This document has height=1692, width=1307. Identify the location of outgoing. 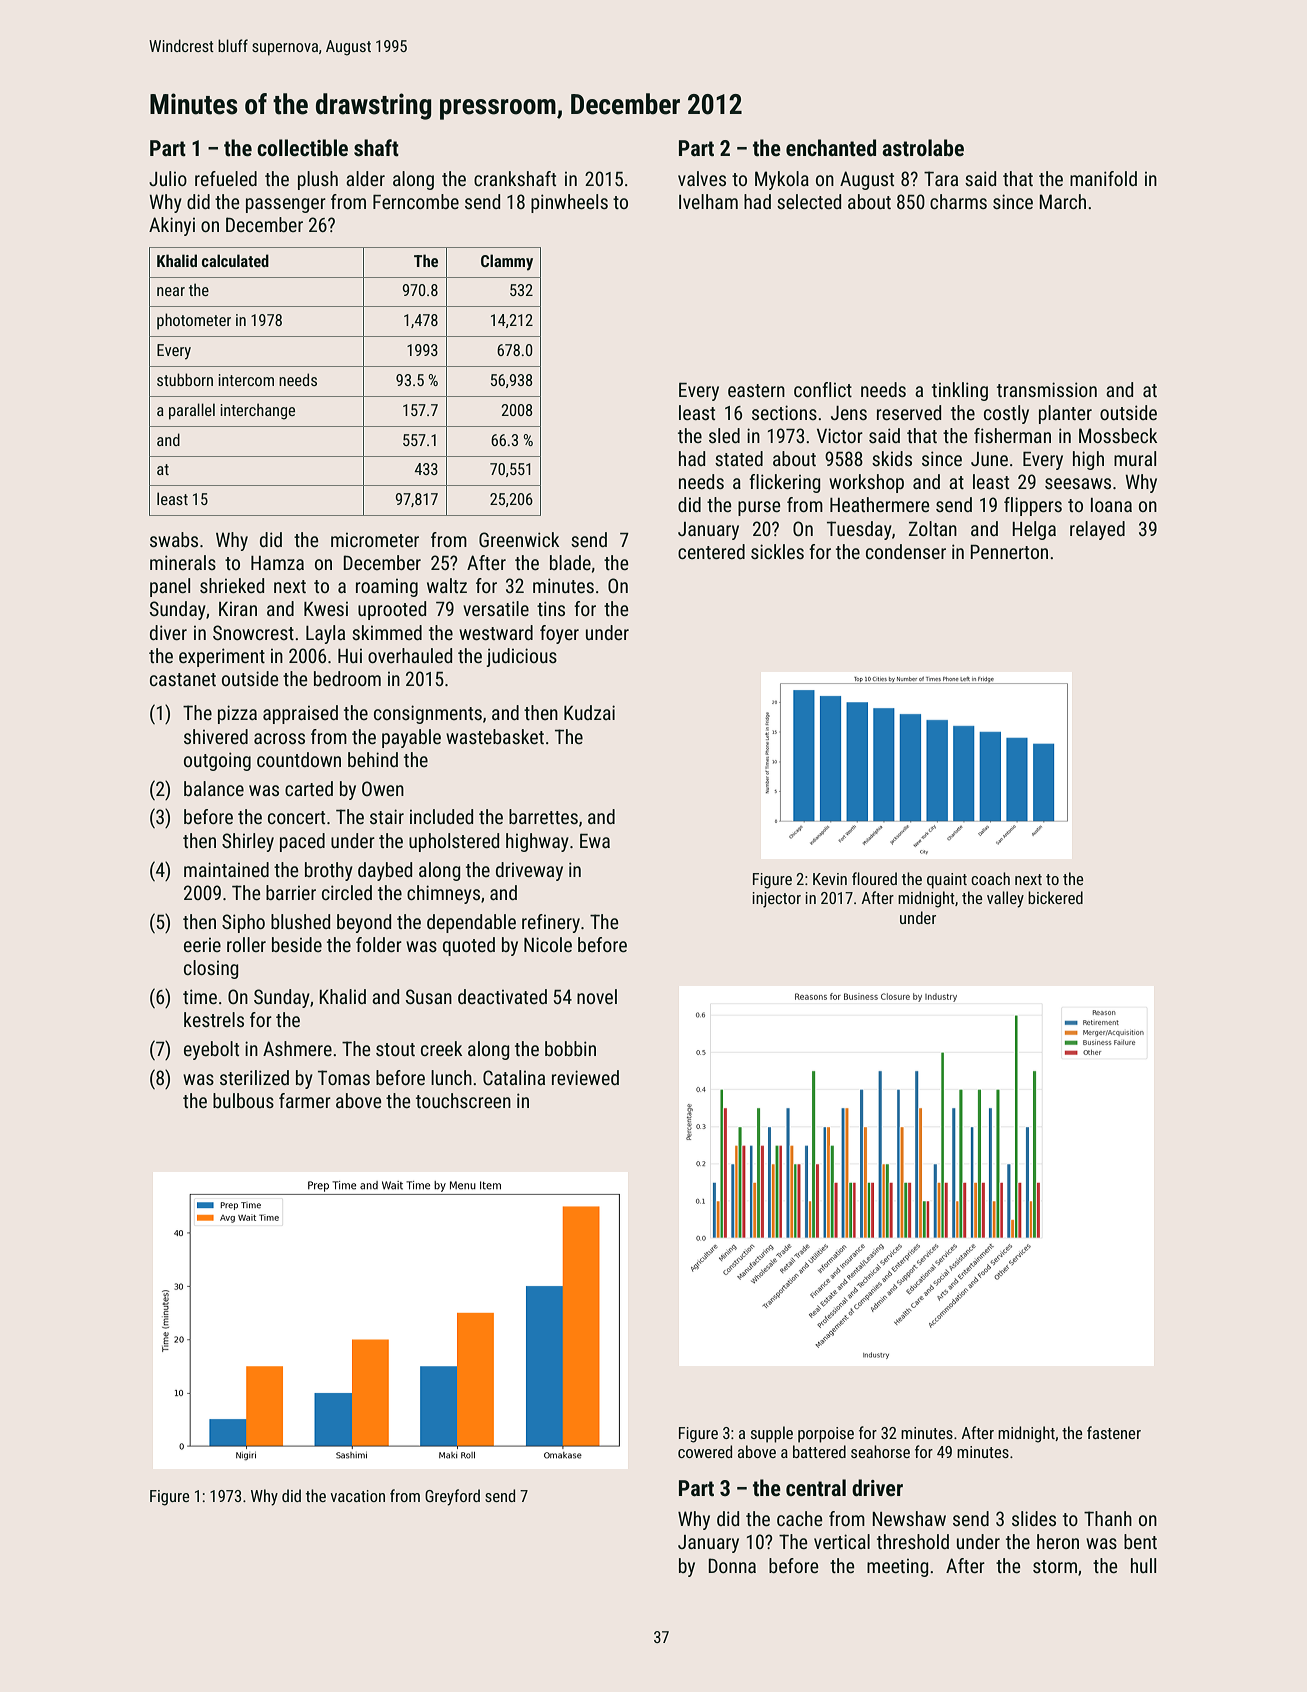
(217, 761).
